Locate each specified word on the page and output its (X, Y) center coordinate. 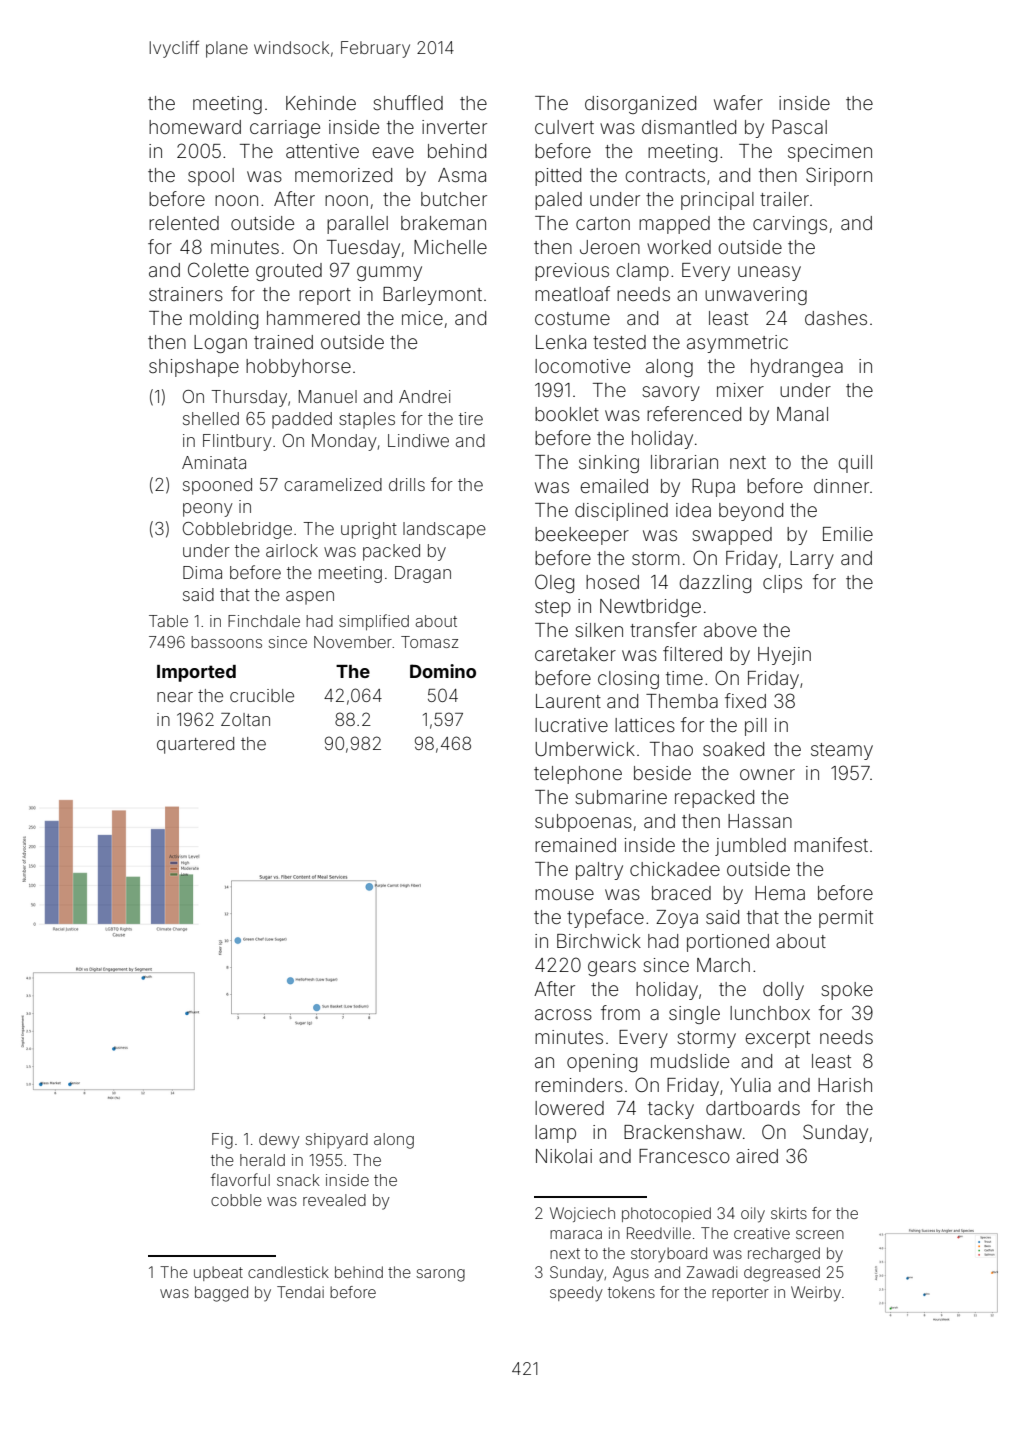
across (563, 1014)
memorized (343, 175)
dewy (279, 1141)
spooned (217, 486)
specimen (830, 153)
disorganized (640, 105)
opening (602, 1063)
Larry (812, 560)
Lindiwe (418, 440)
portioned (728, 943)
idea (693, 510)
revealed (334, 1200)
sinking (609, 464)
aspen (310, 598)
